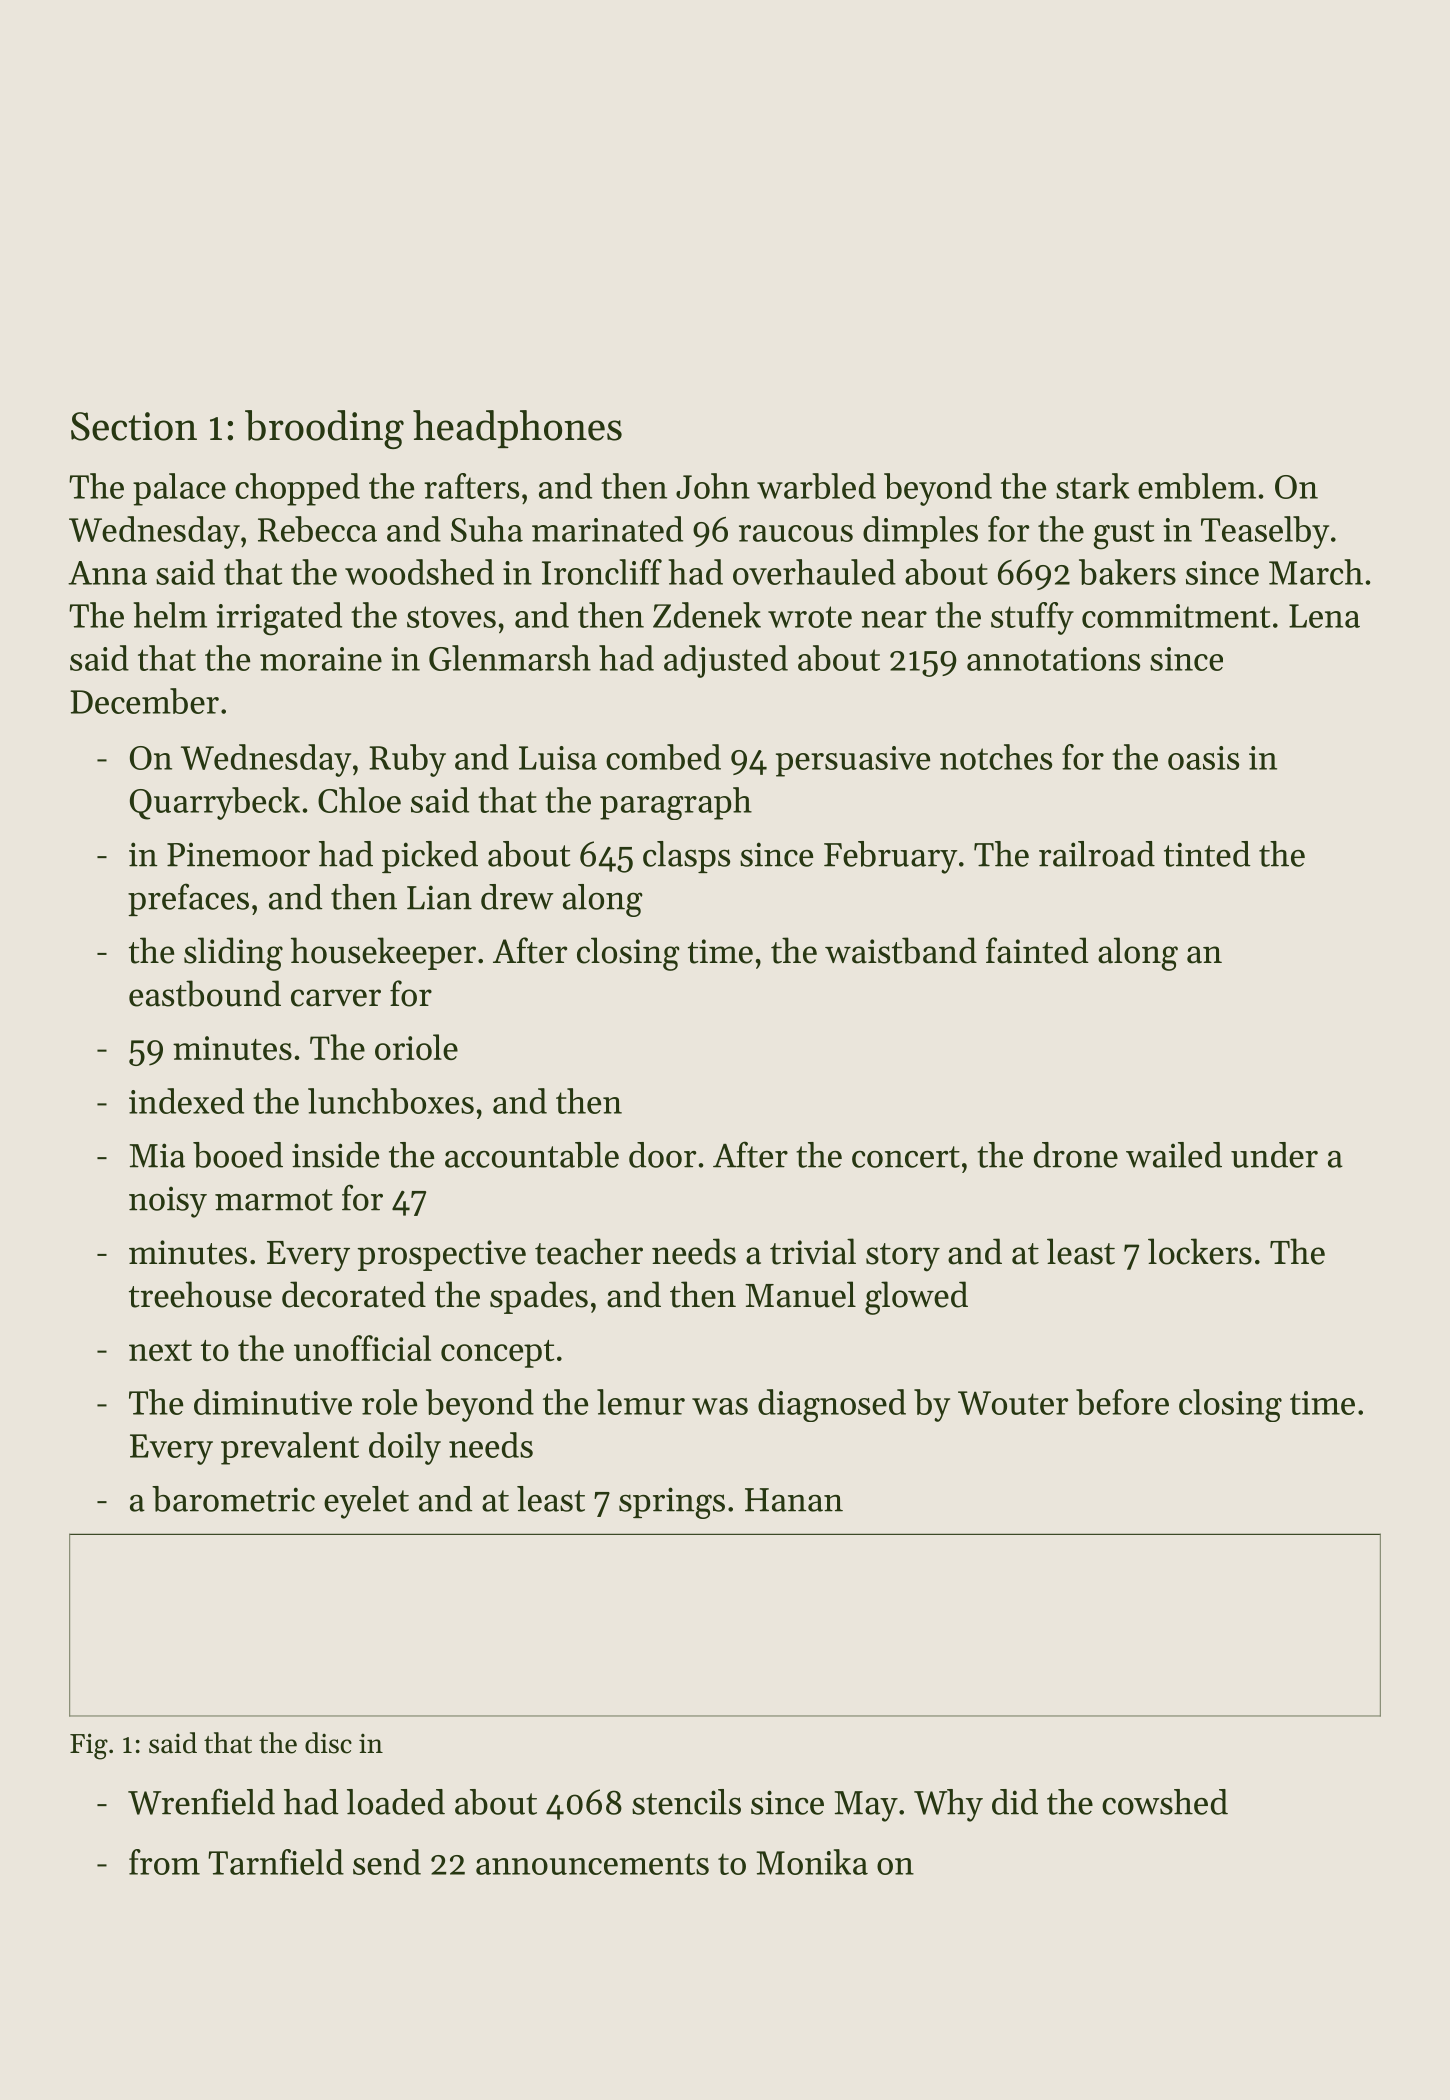  Describe the element at coordinates (662, 1155) in the screenshot. I see `door` at that location.
